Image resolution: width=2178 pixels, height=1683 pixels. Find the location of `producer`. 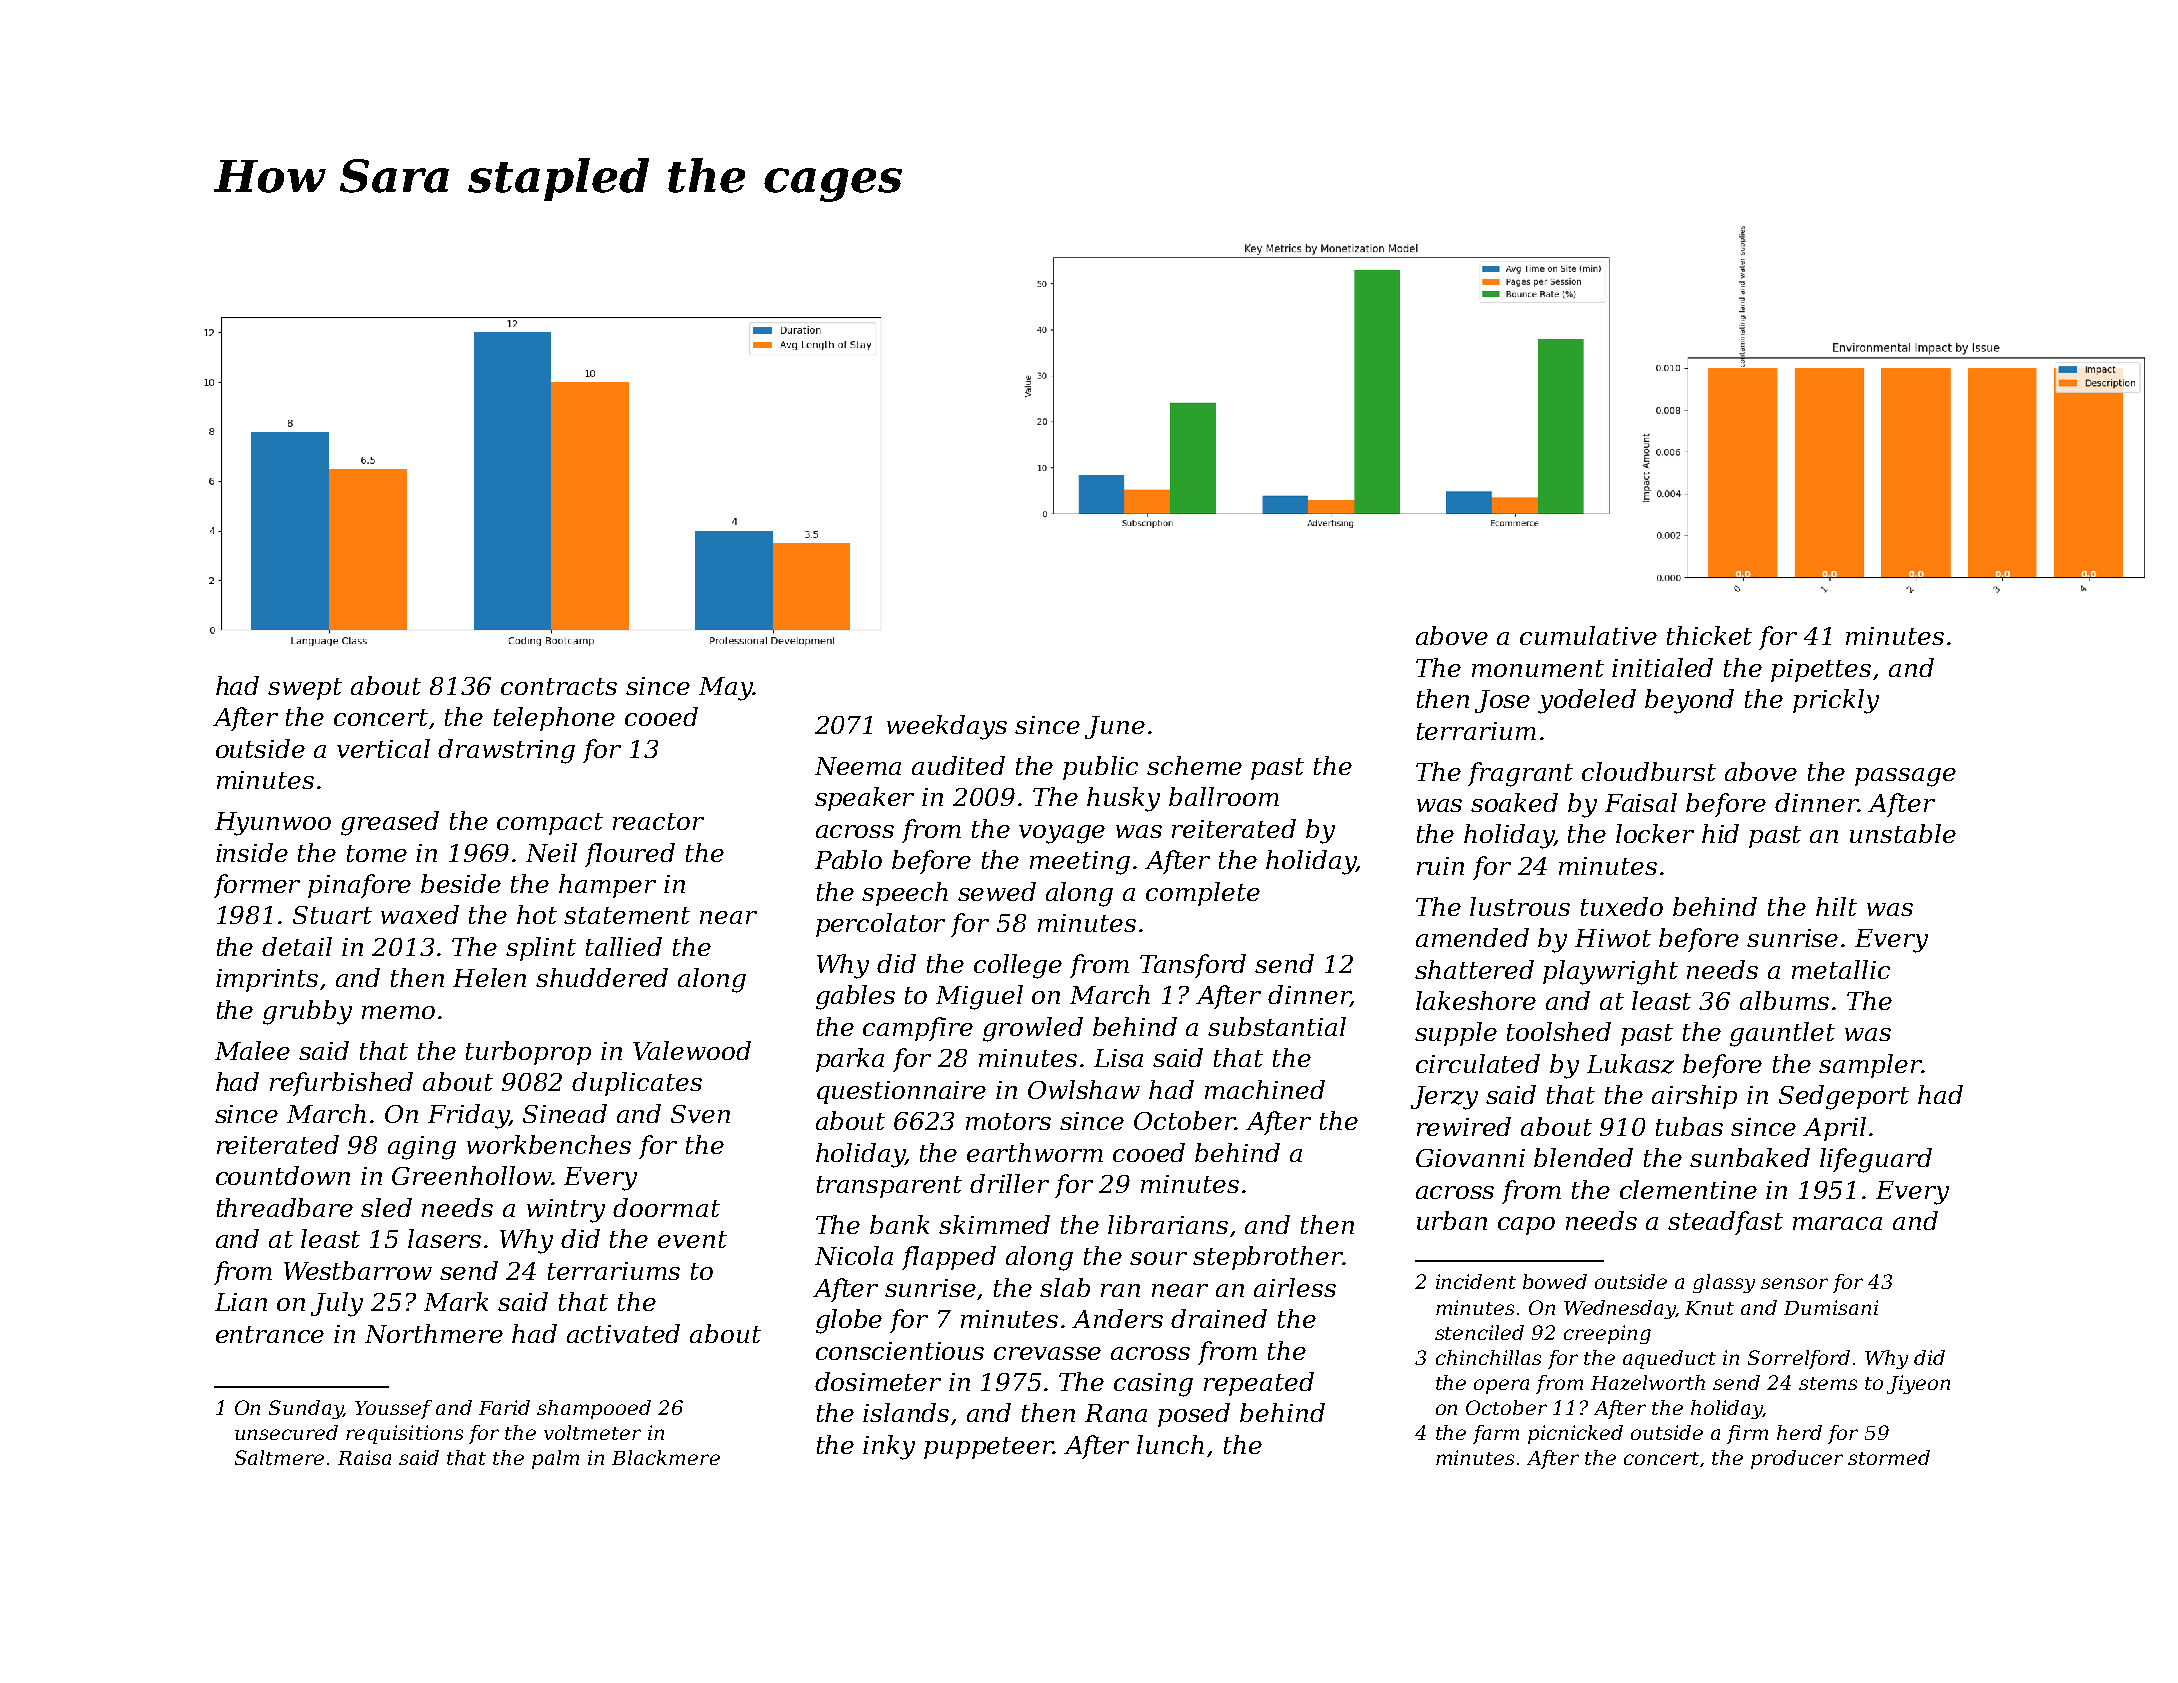

producer is located at coordinates (1797, 1459).
